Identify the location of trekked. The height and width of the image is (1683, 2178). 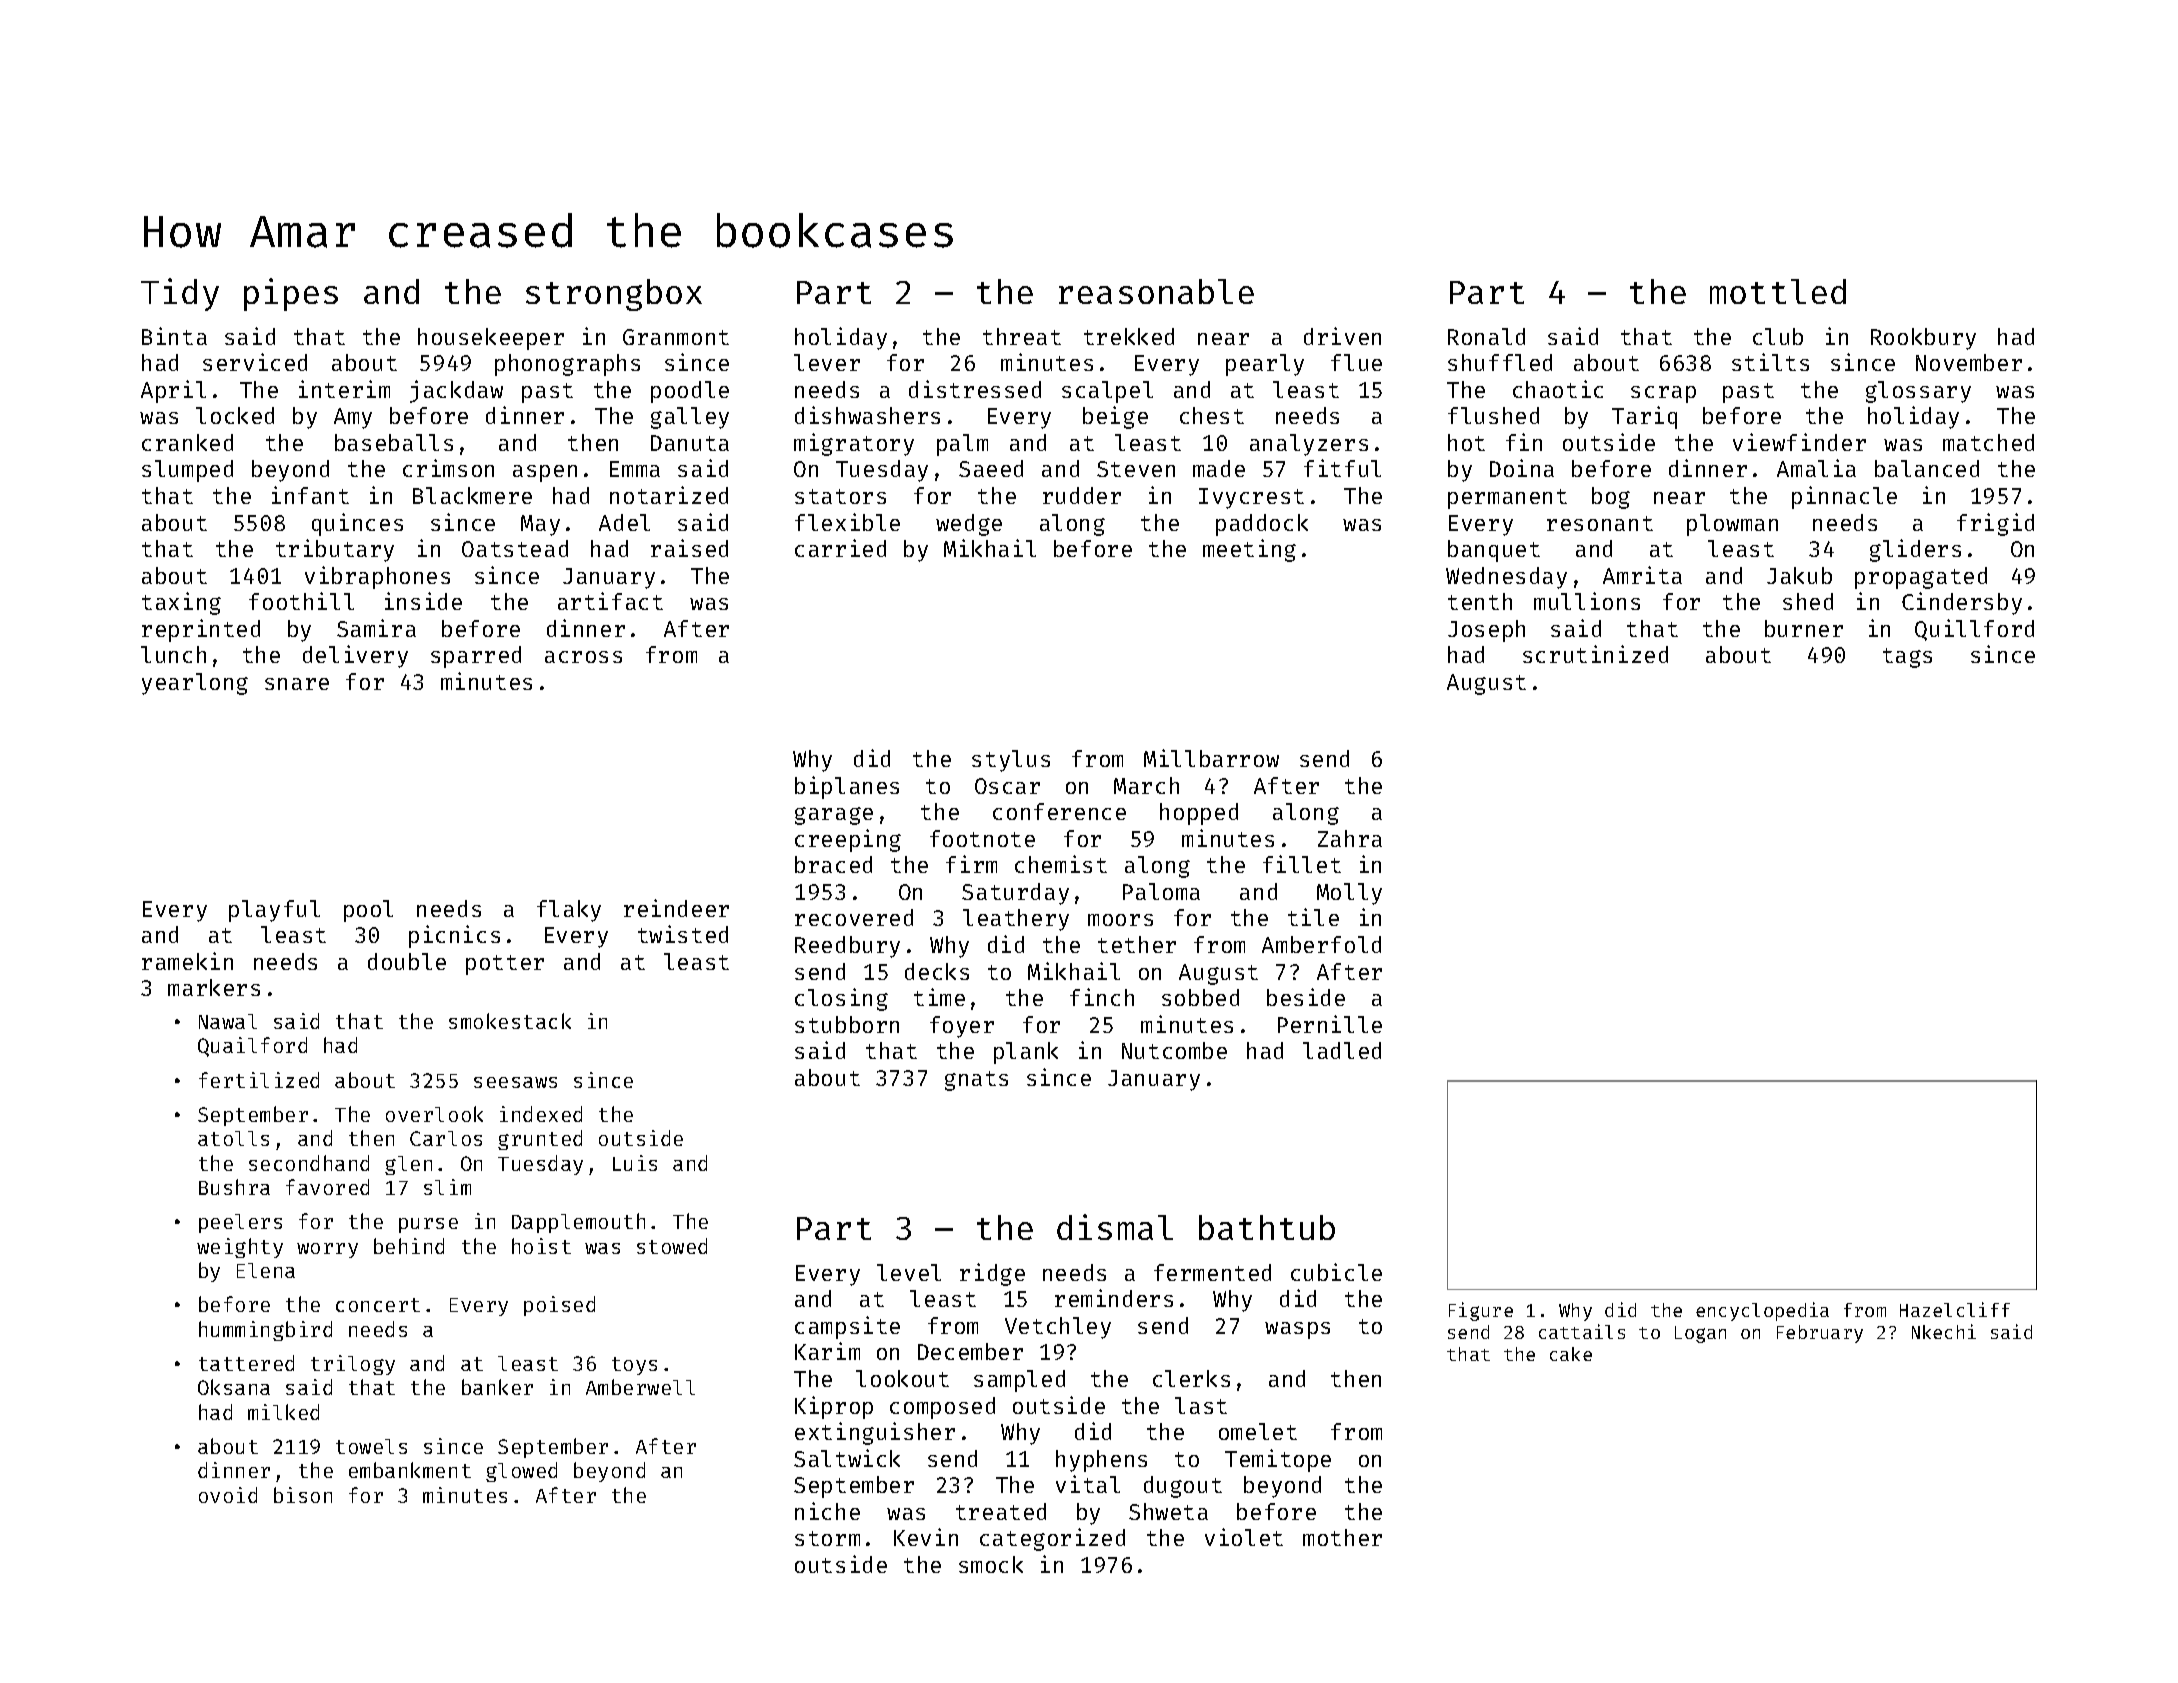
(1129, 336).
